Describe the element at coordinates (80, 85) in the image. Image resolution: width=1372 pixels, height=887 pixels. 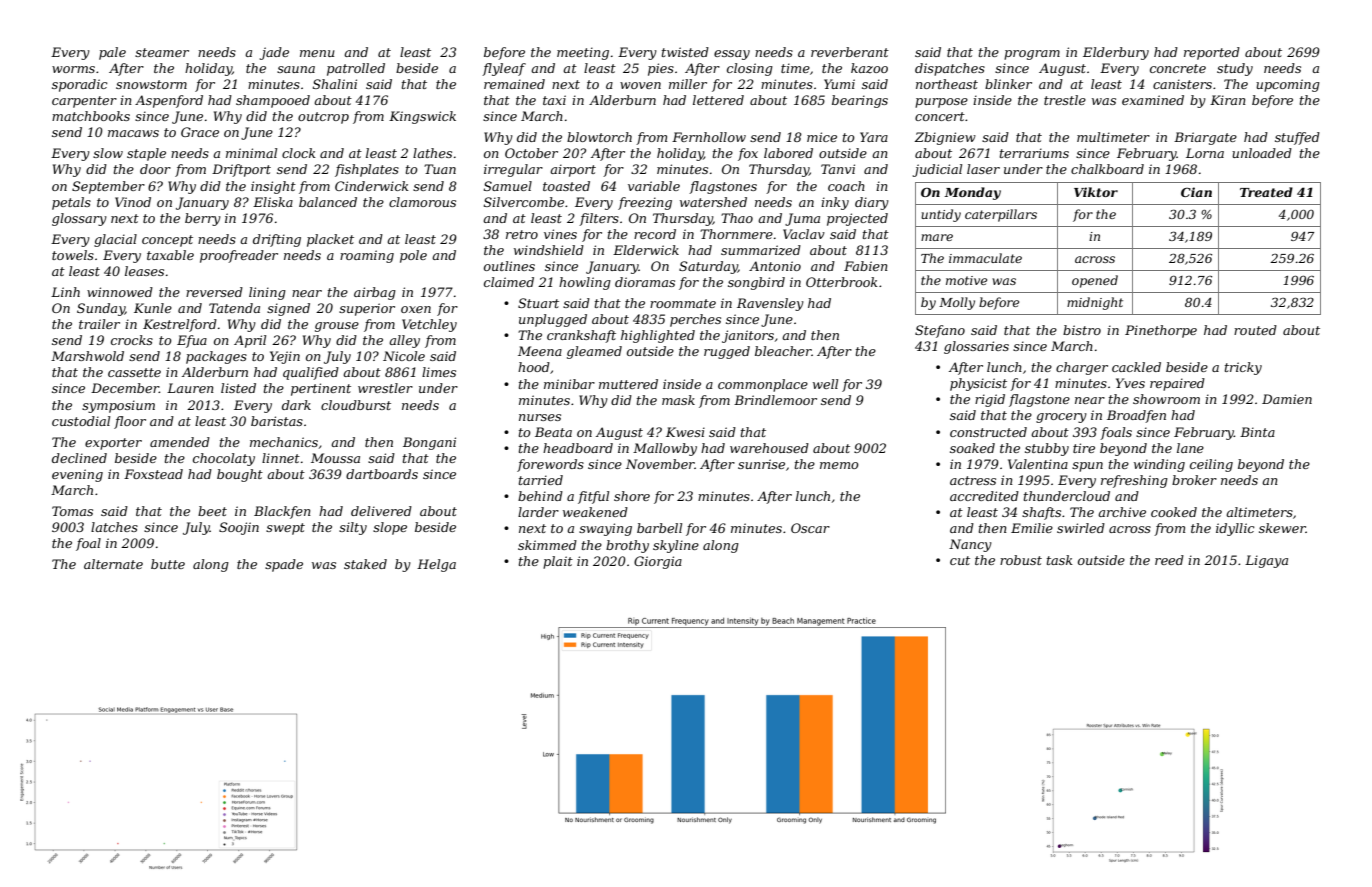
I see `sporadic` at that location.
